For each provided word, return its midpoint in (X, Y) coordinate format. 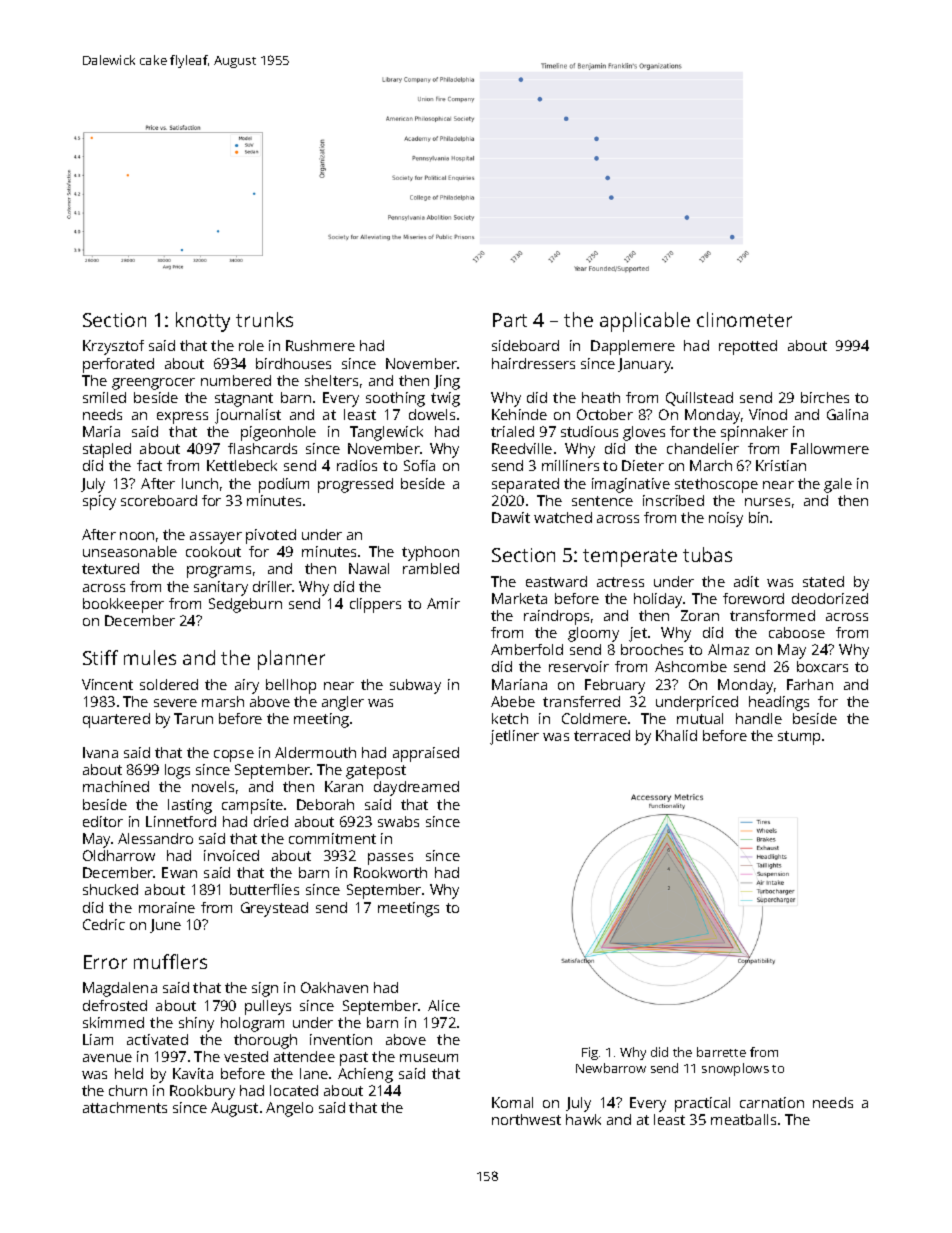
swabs (398, 821)
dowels (432, 414)
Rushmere (320, 345)
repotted (748, 347)
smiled (104, 397)
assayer (216, 538)
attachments (125, 1107)
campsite (252, 806)
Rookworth (390, 872)
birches (825, 397)
